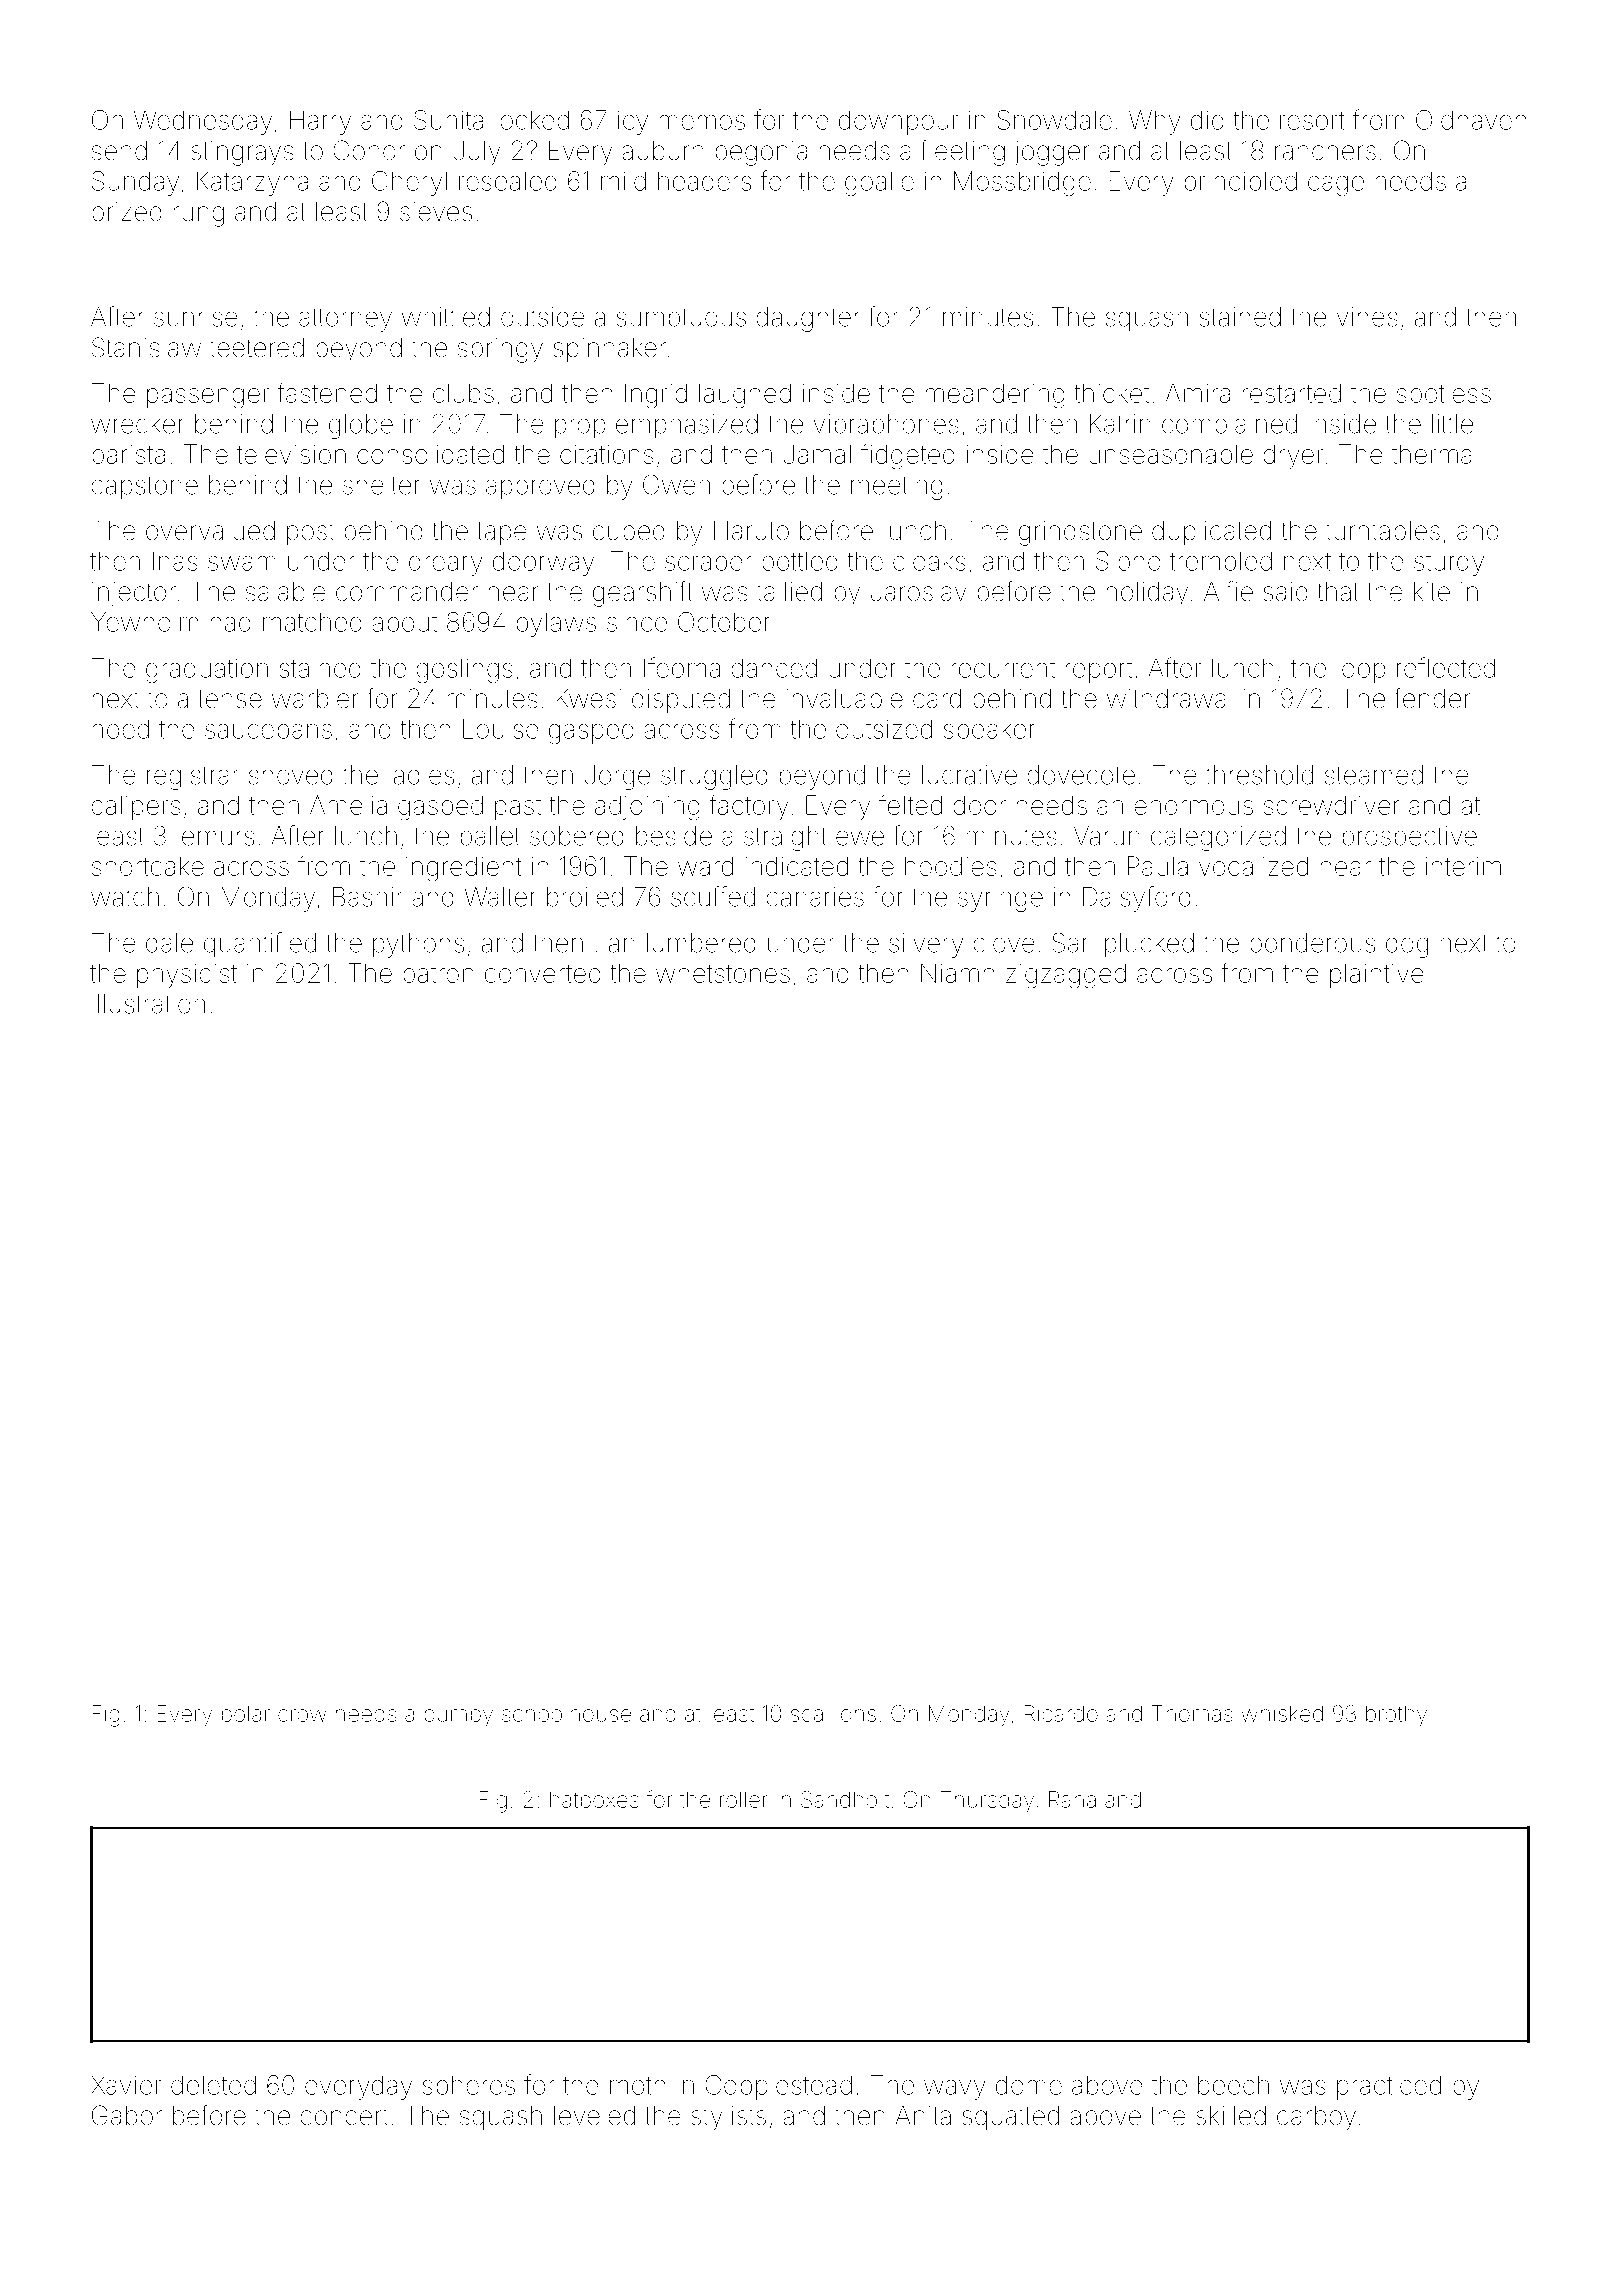 The height and width of the screenshot is (2292, 1620). What do you see at coordinates (458, 1716) in the screenshot?
I see `bumpy` at bounding box center [458, 1716].
